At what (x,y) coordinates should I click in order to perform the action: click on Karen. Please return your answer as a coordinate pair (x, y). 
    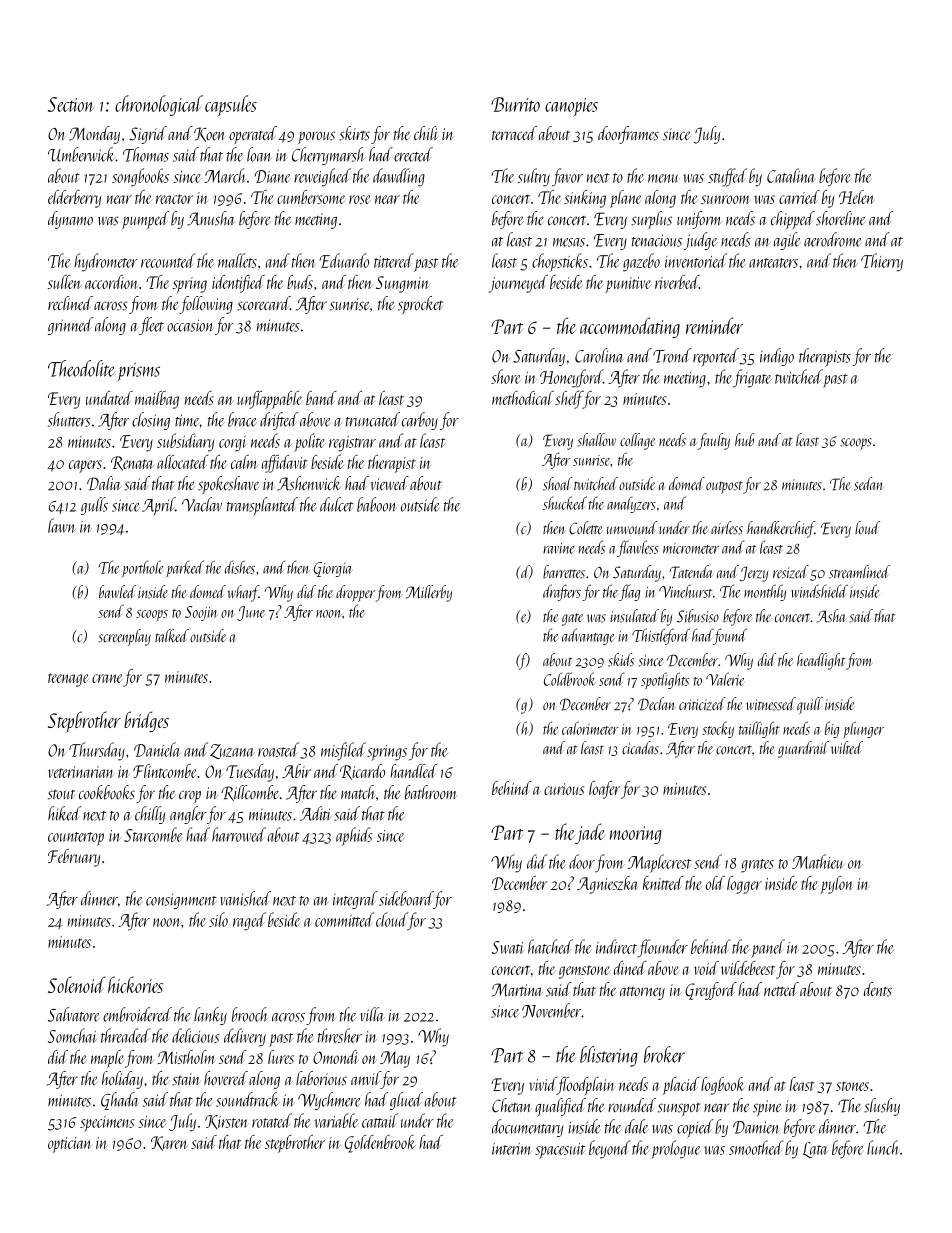
    Looking at the image, I should click on (169, 1143).
